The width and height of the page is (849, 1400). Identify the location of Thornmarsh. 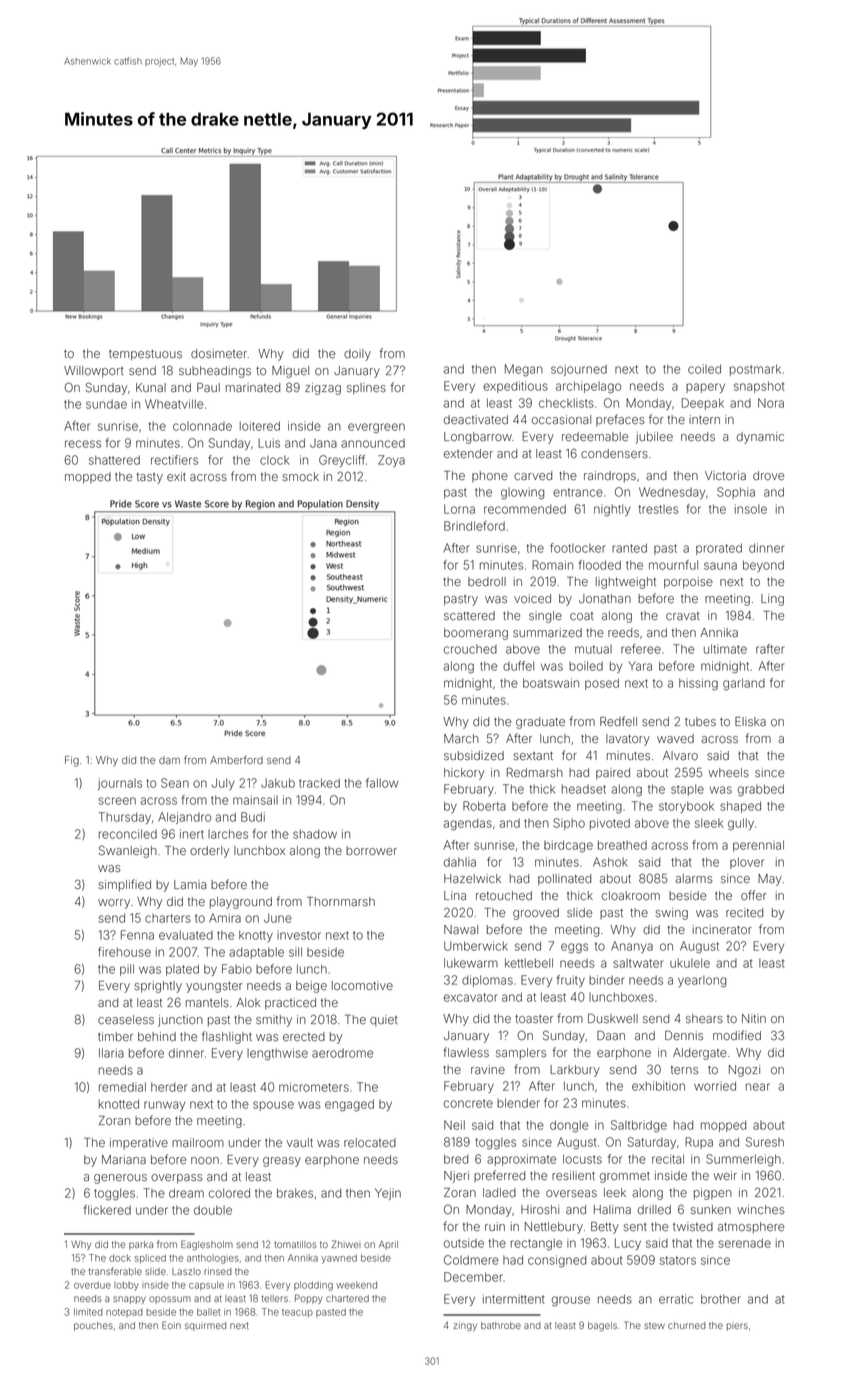
(341, 901).
